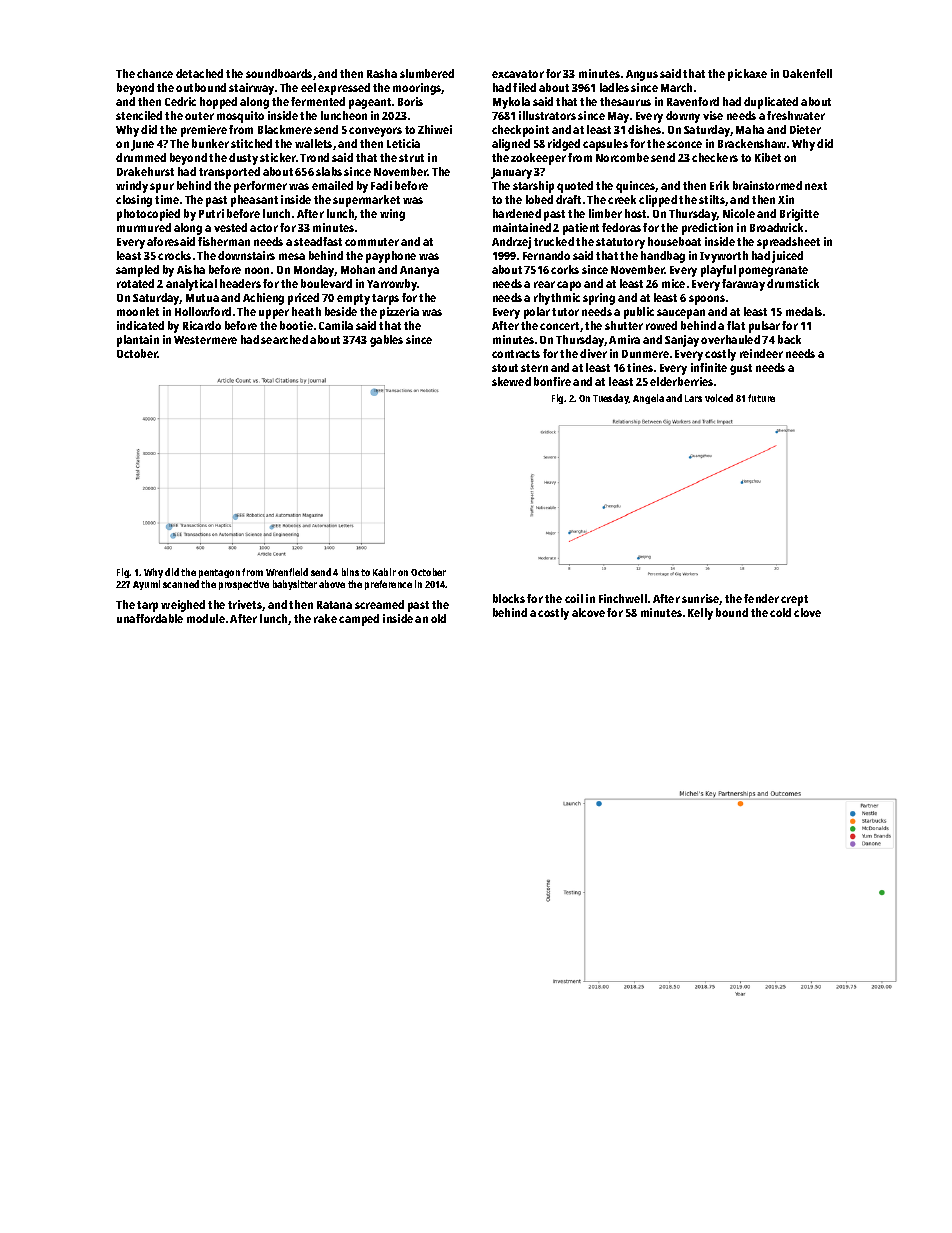  Describe the element at coordinates (205, 340) in the page. I see `Westermere` at that location.
